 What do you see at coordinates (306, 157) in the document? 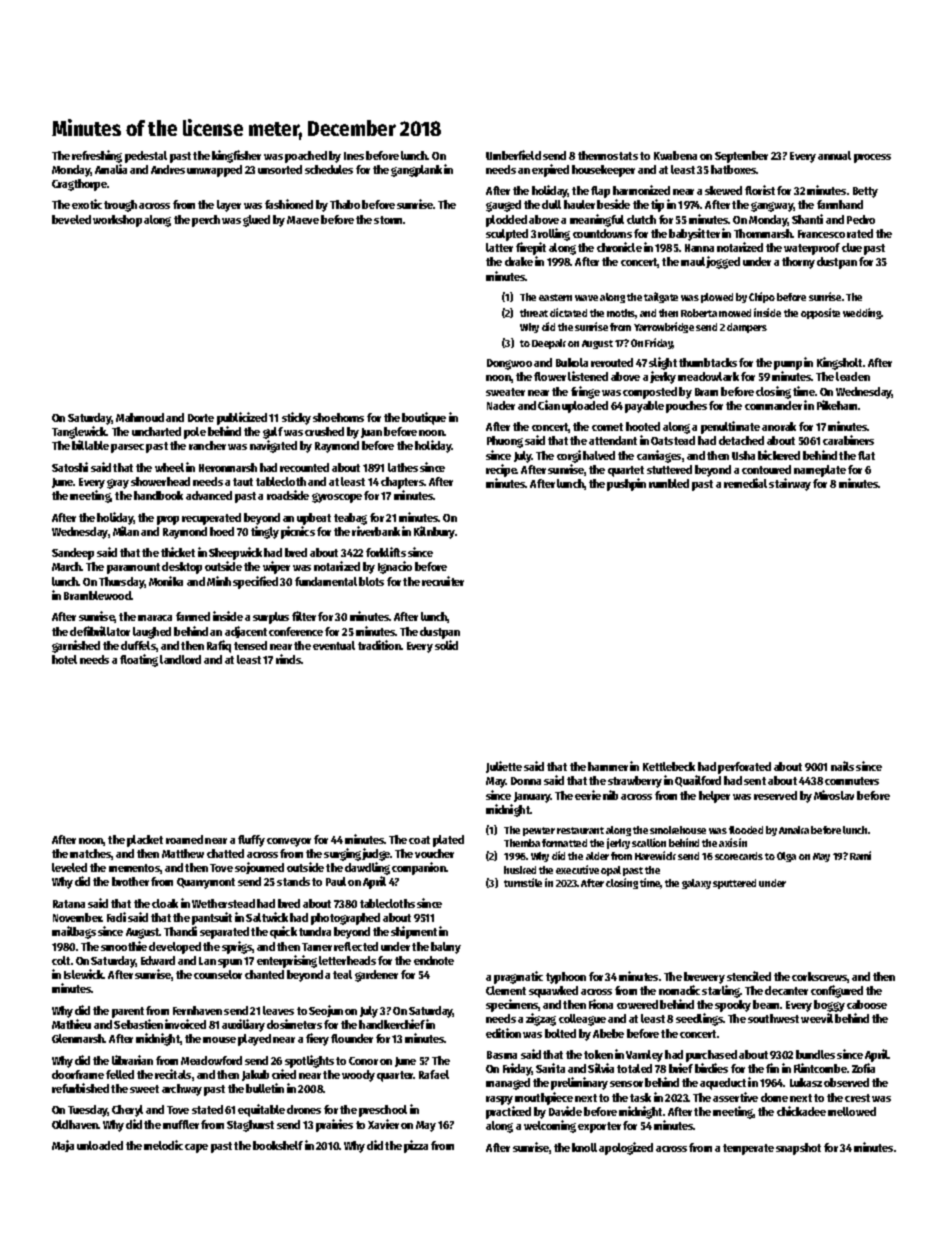
I see `poached` at bounding box center [306, 157].
